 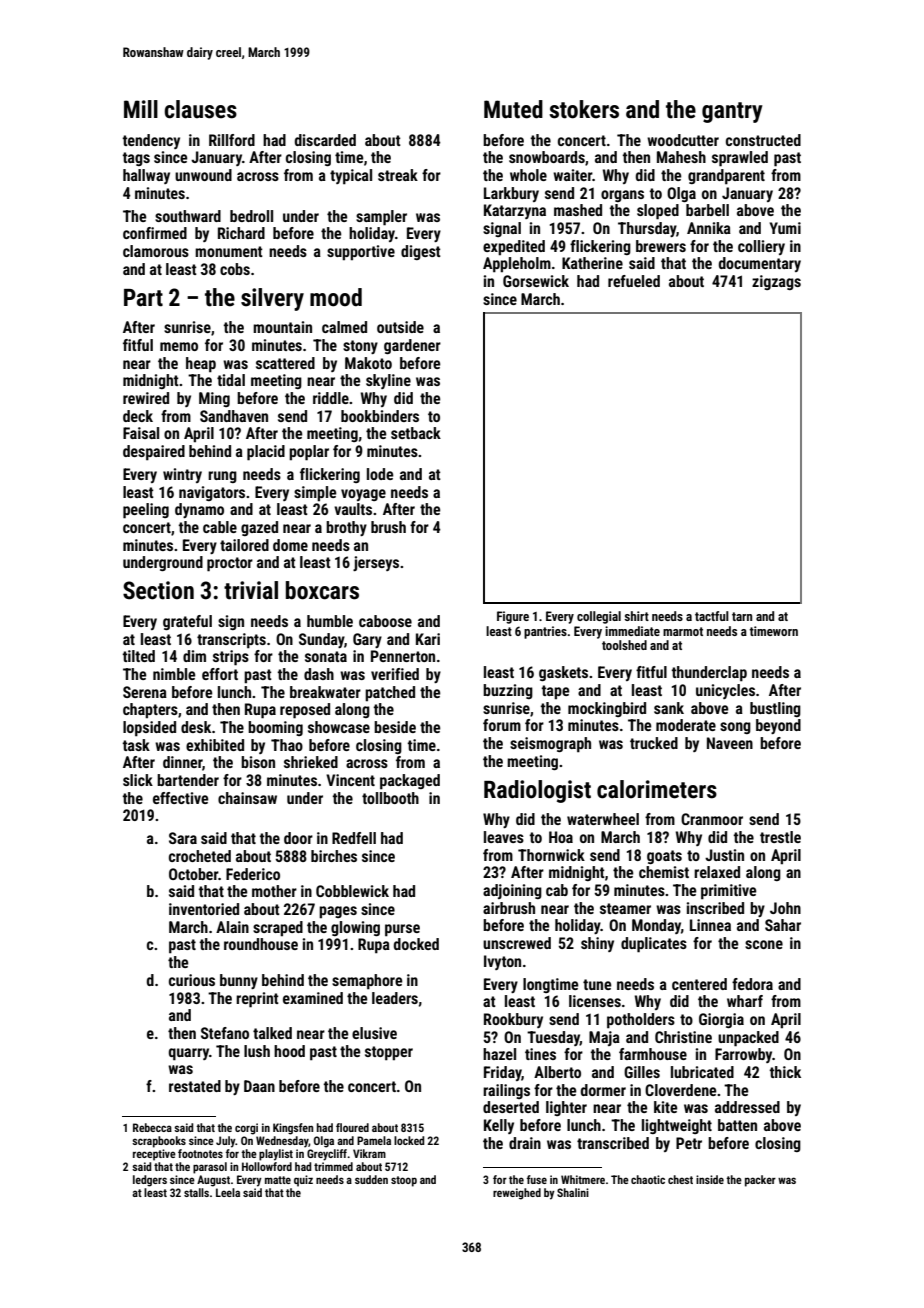 I want to click on Kelly, so click(x=499, y=1126).
